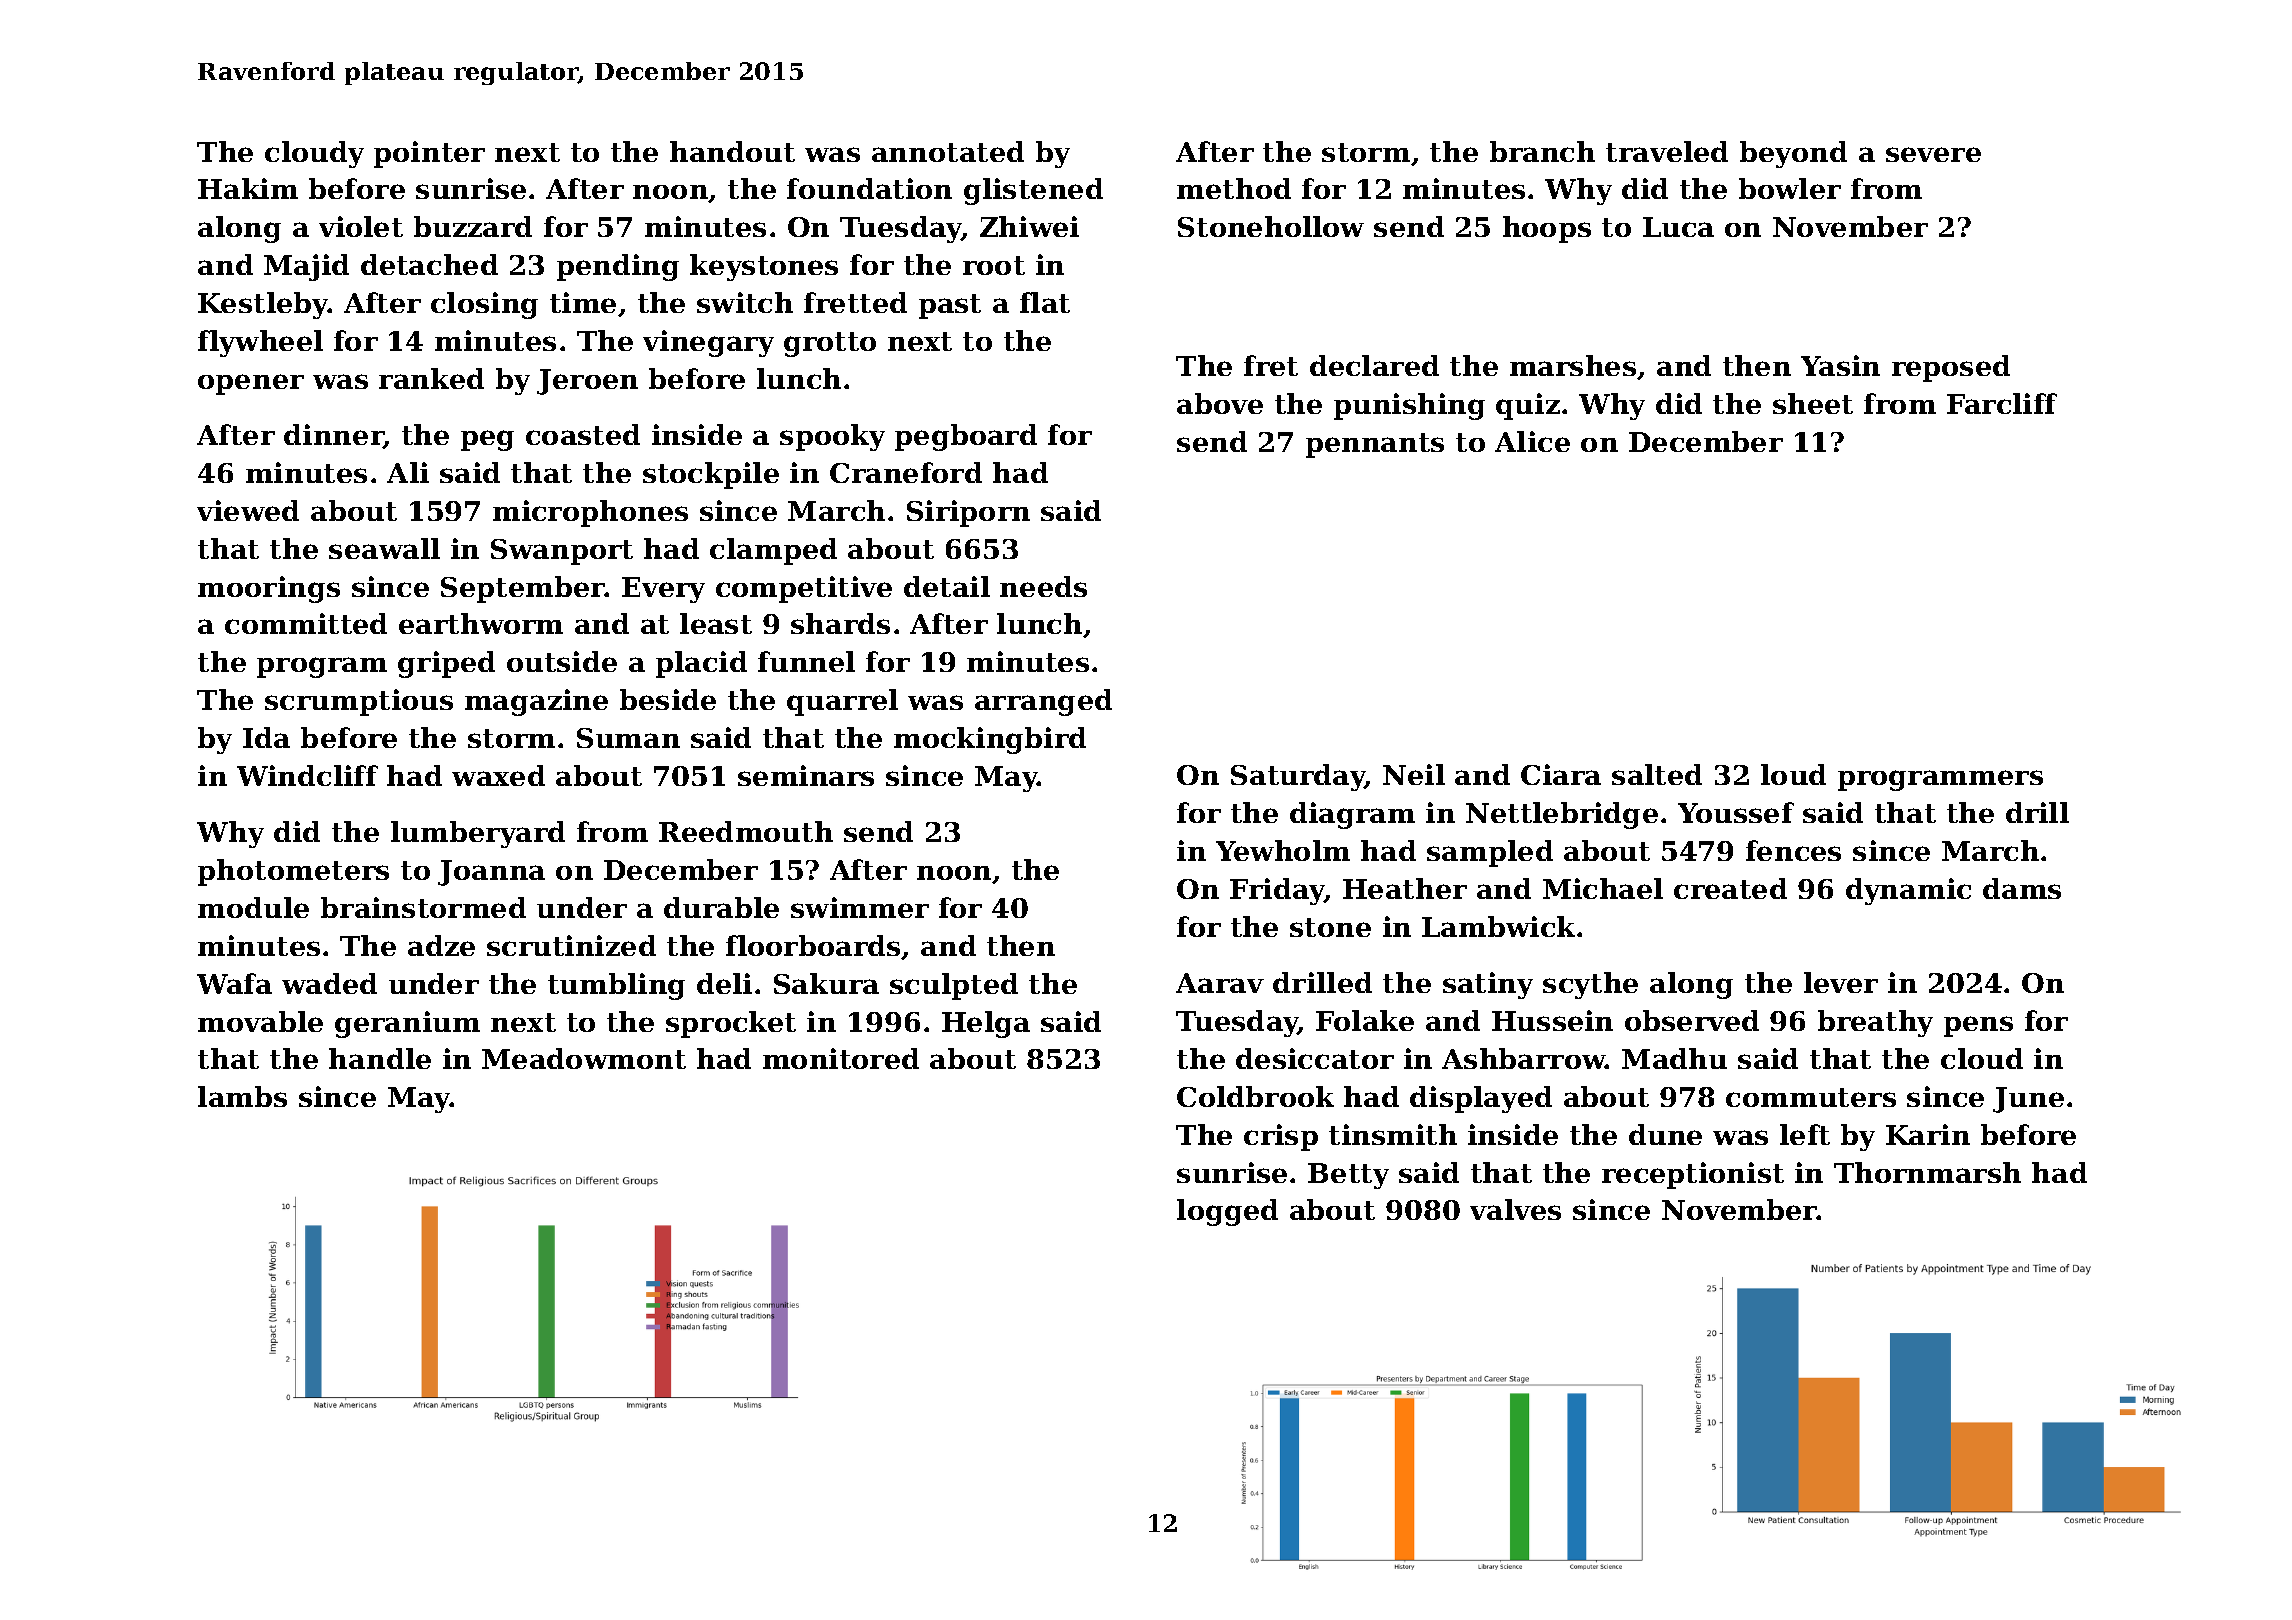  What do you see at coordinates (1793, 850) in the screenshot?
I see `fences` at bounding box center [1793, 850].
